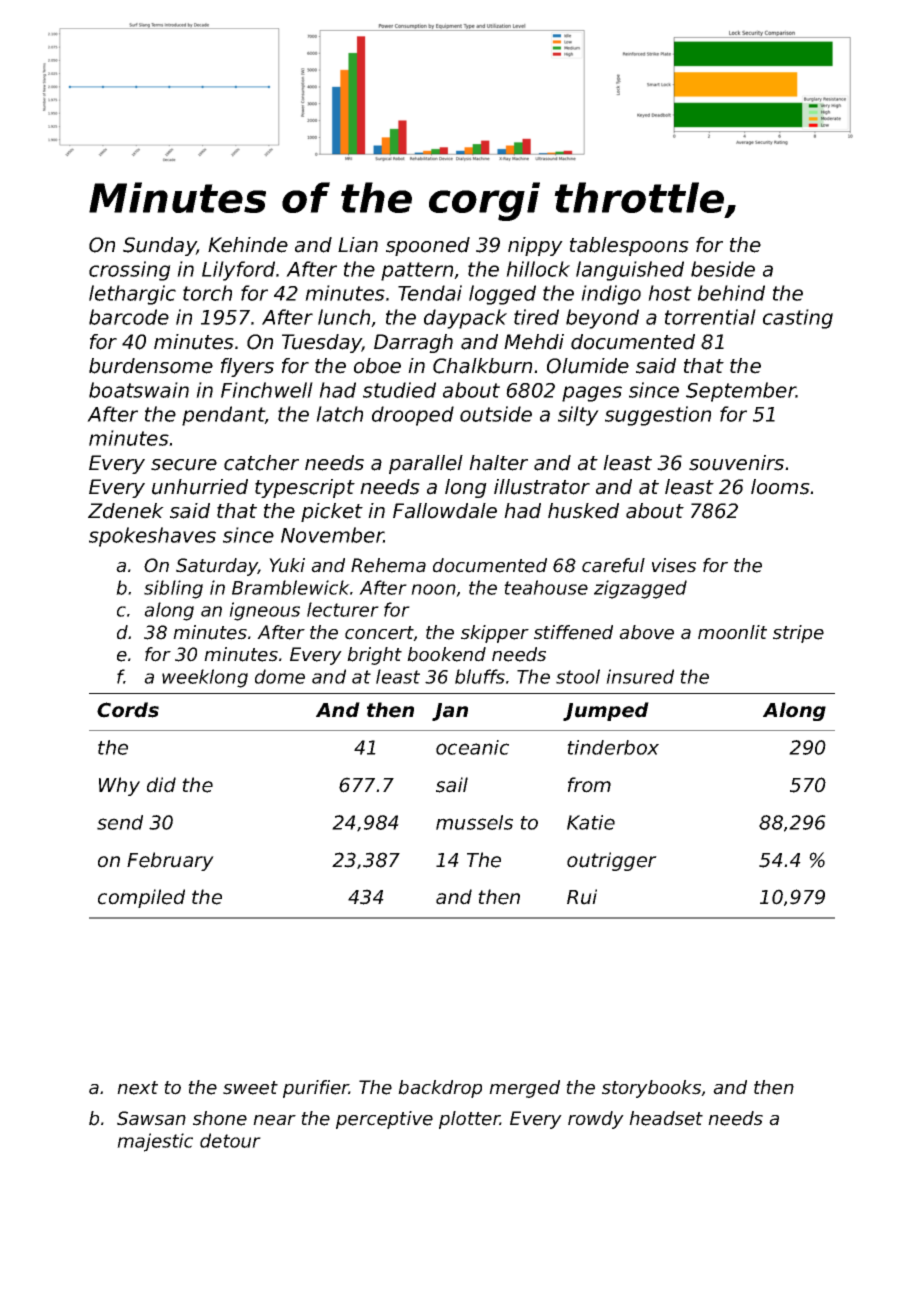  I want to click on storybooks, so click(651, 1089).
